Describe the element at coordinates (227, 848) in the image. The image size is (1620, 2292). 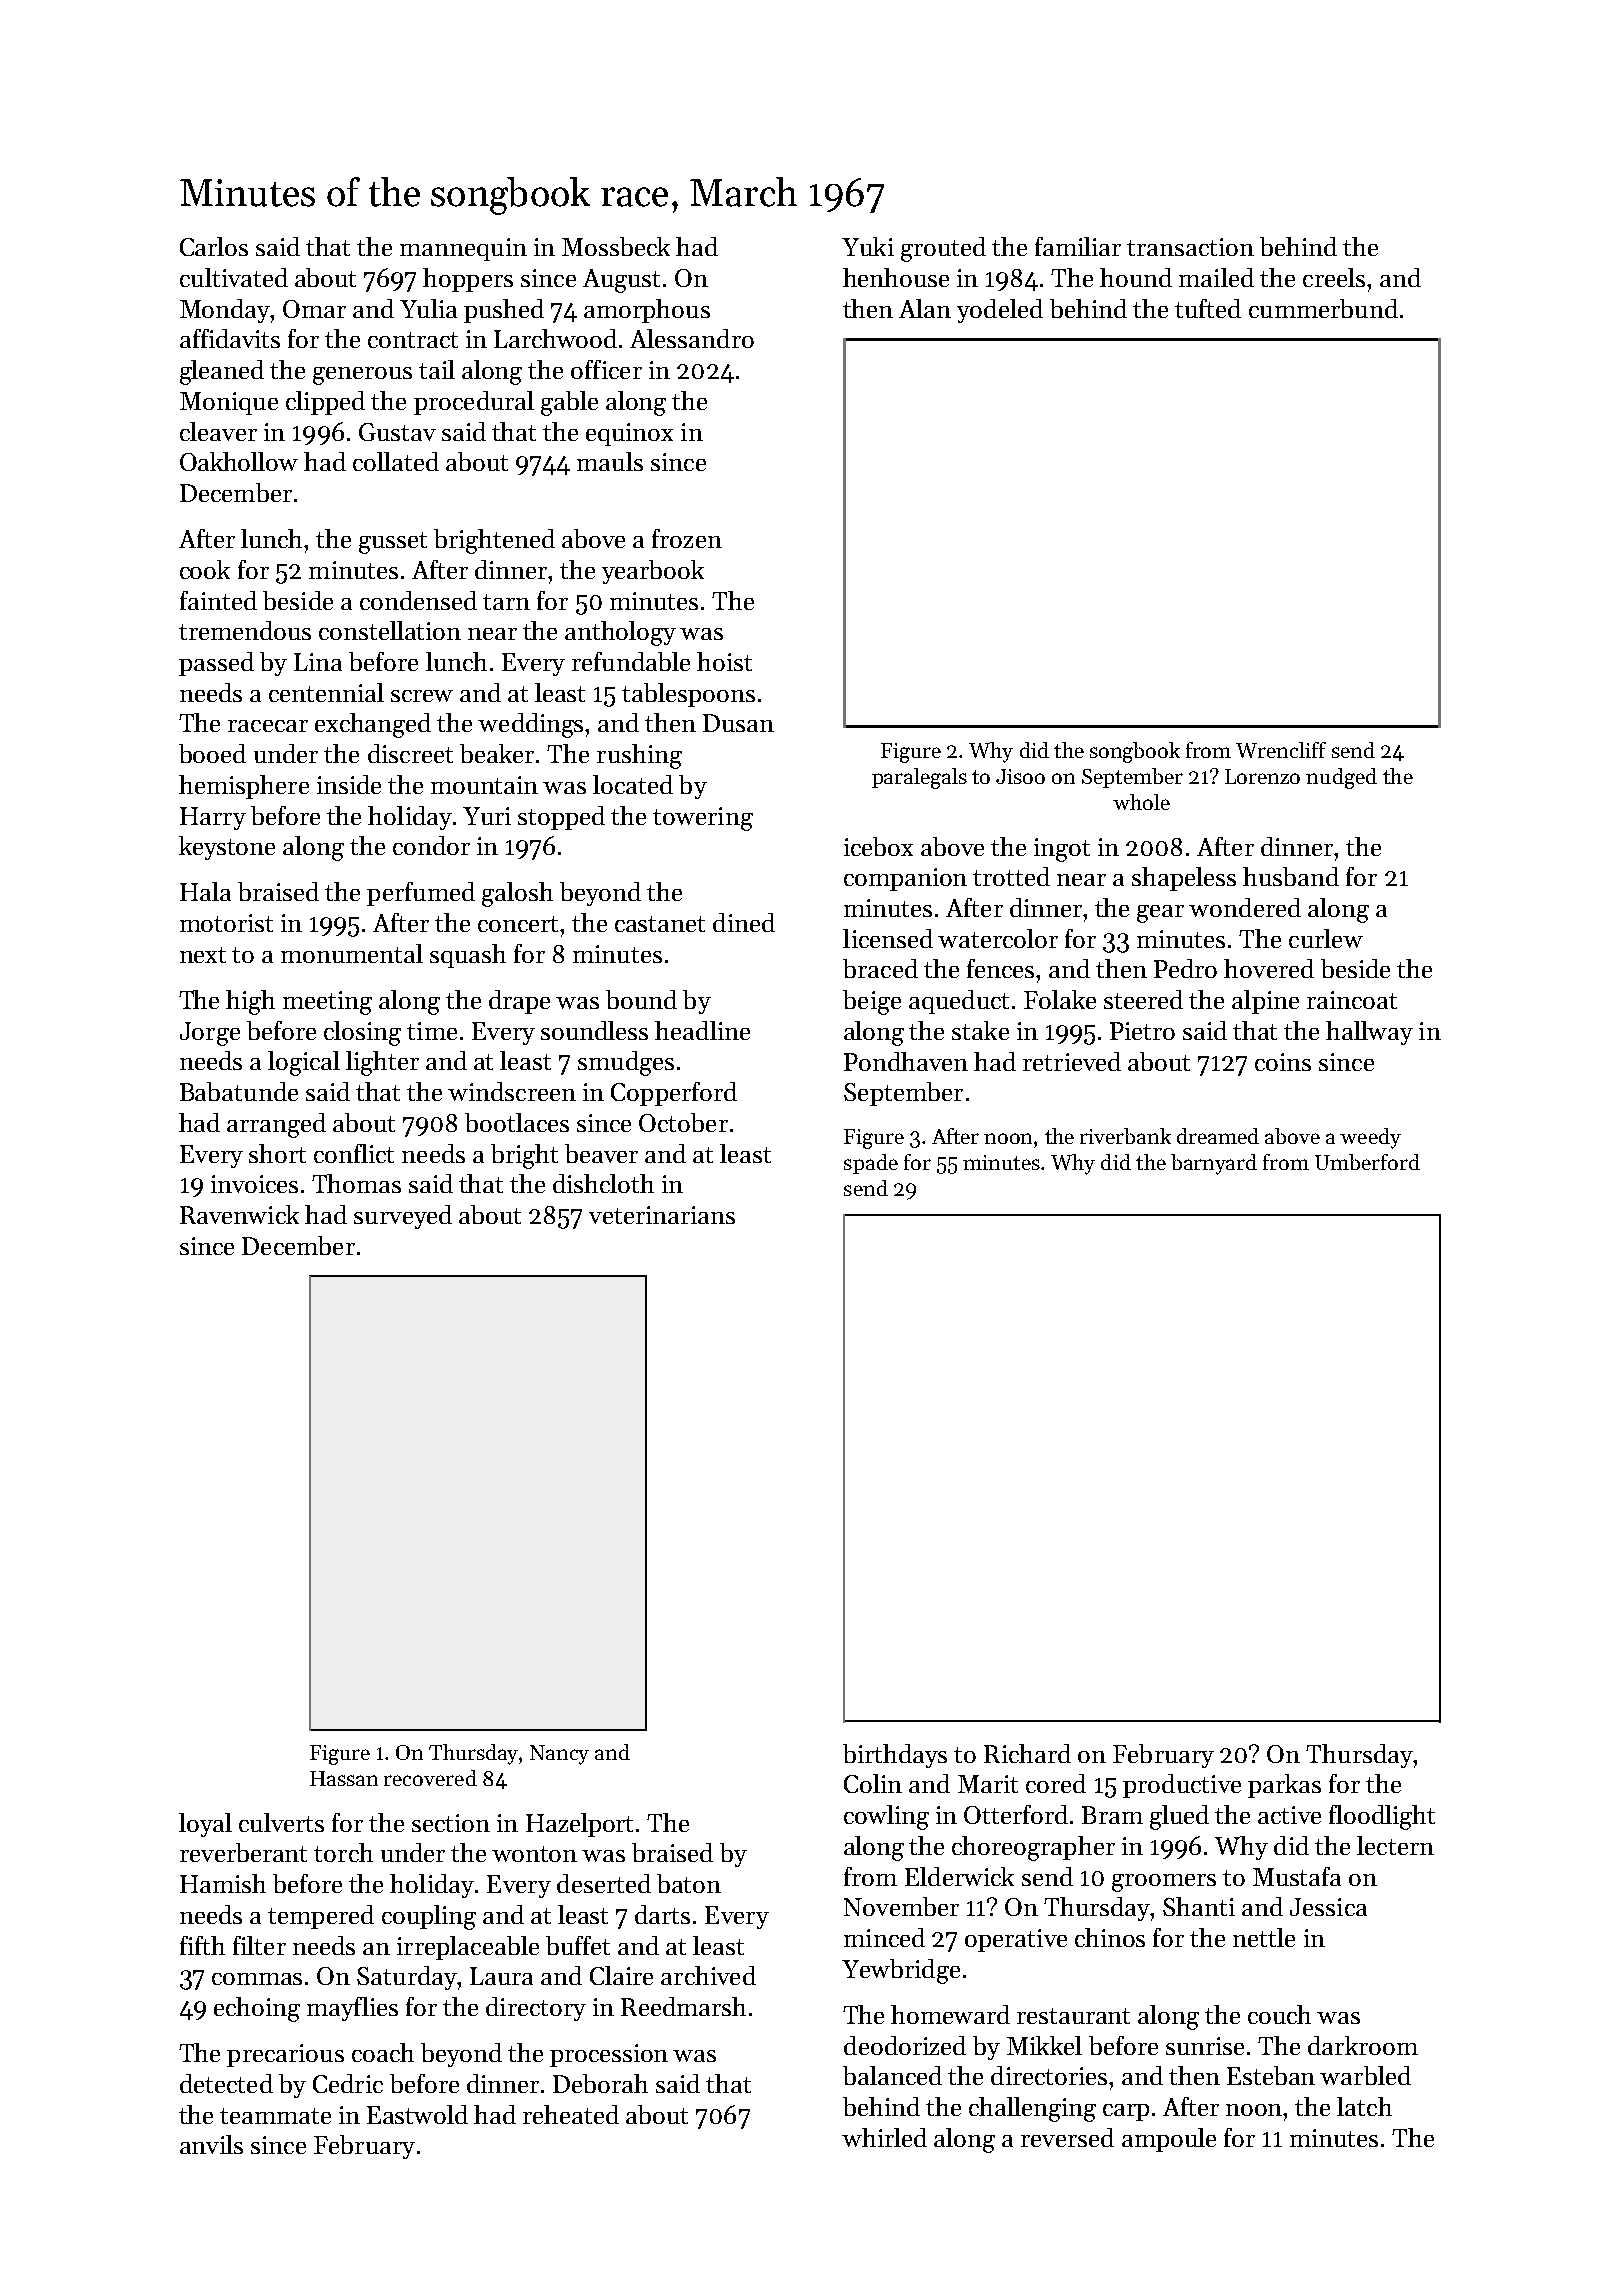
I see `keystone` at that location.
